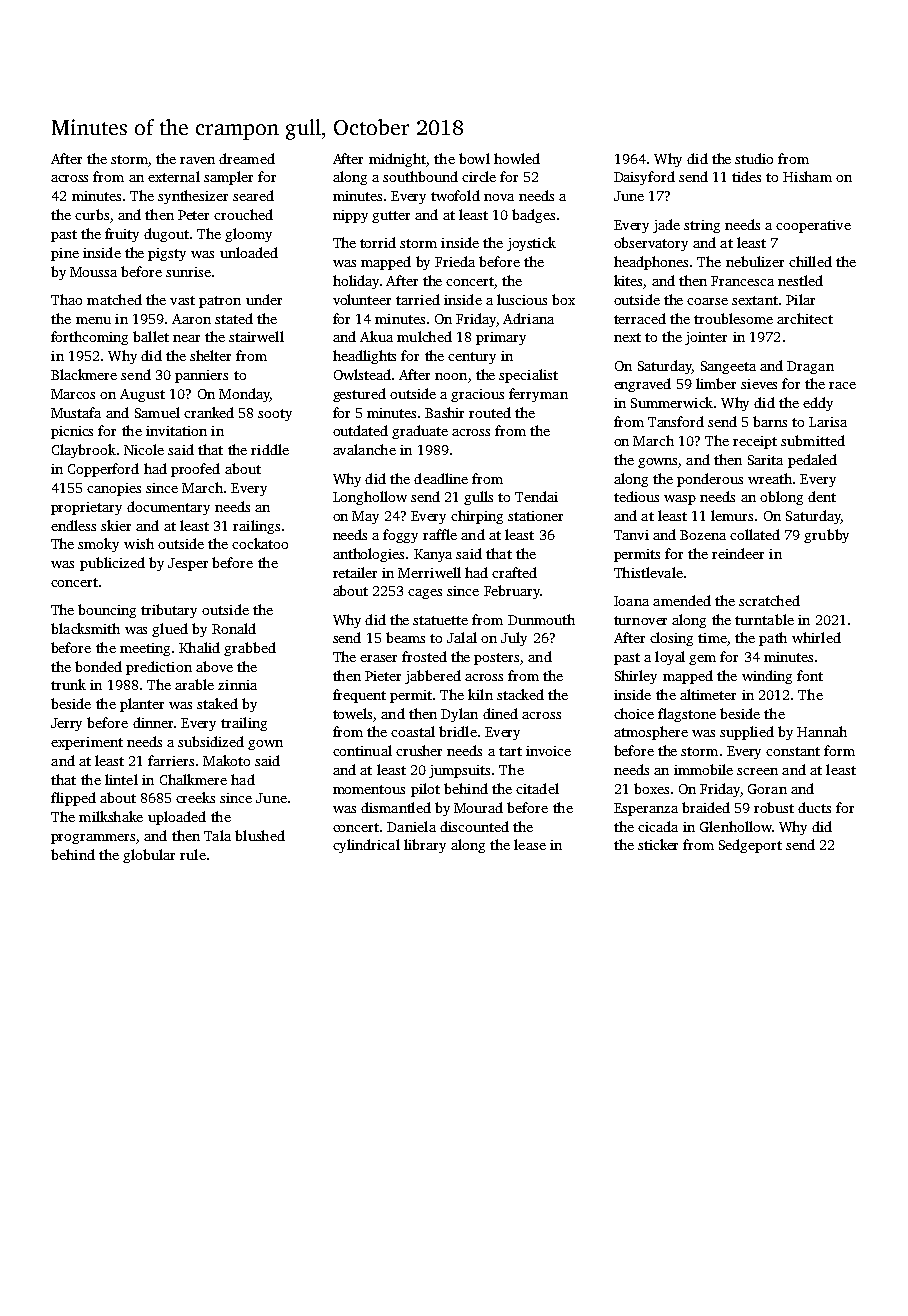 The image size is (908, 1316). What do you see at coordinates (813, 226) in the screenshot?
I see `cooperative` at bounding box center [813, 226].
